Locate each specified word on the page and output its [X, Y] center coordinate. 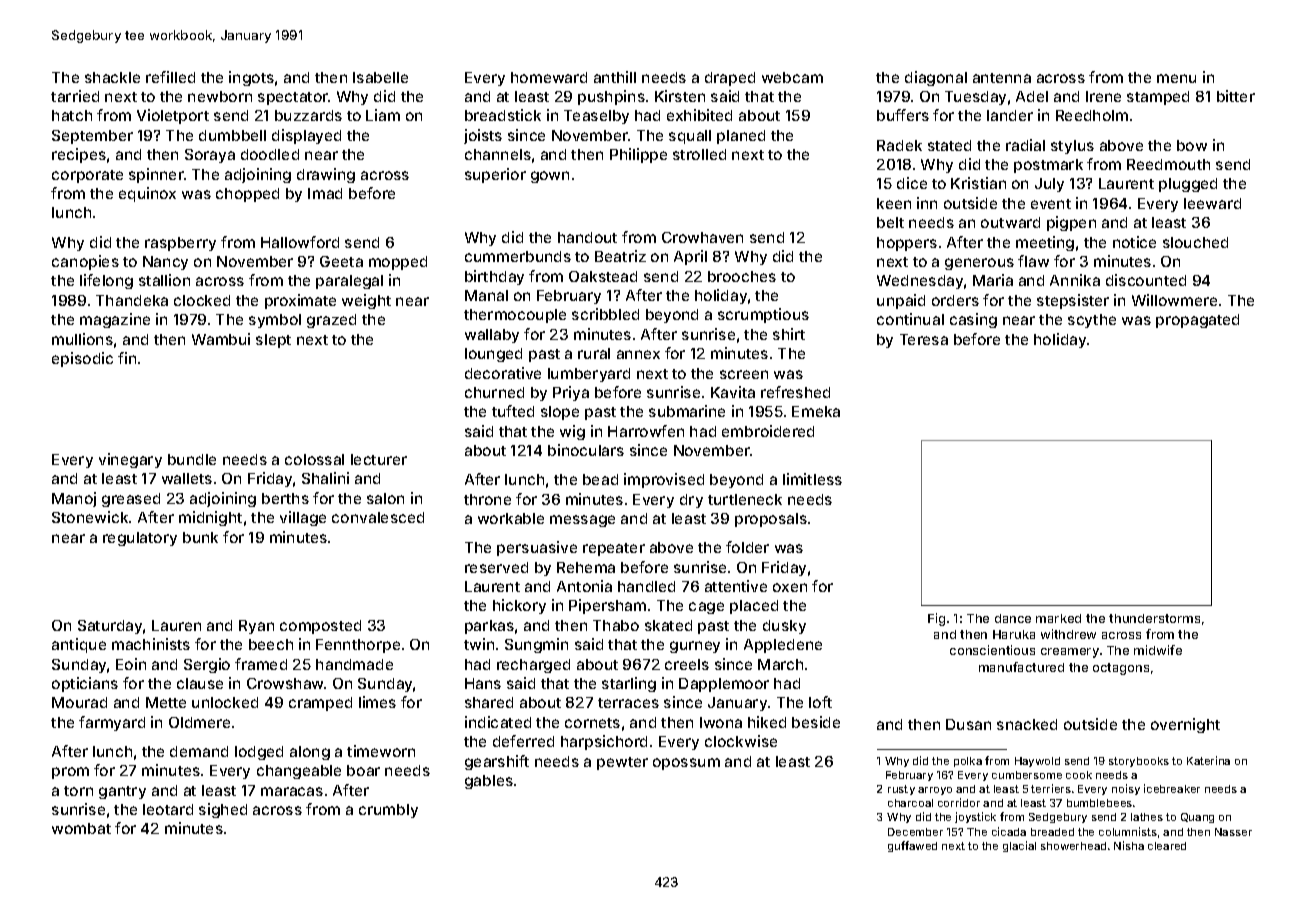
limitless [812, 479]
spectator [293, 98]
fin [127, 358]
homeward [549, 77]
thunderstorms [1154, 618]
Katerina [1208, 760]
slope [560, 413]
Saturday [110, 627]
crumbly [388, 811]
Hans [483, 683]
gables [489, 782]
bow [1192, 145]
